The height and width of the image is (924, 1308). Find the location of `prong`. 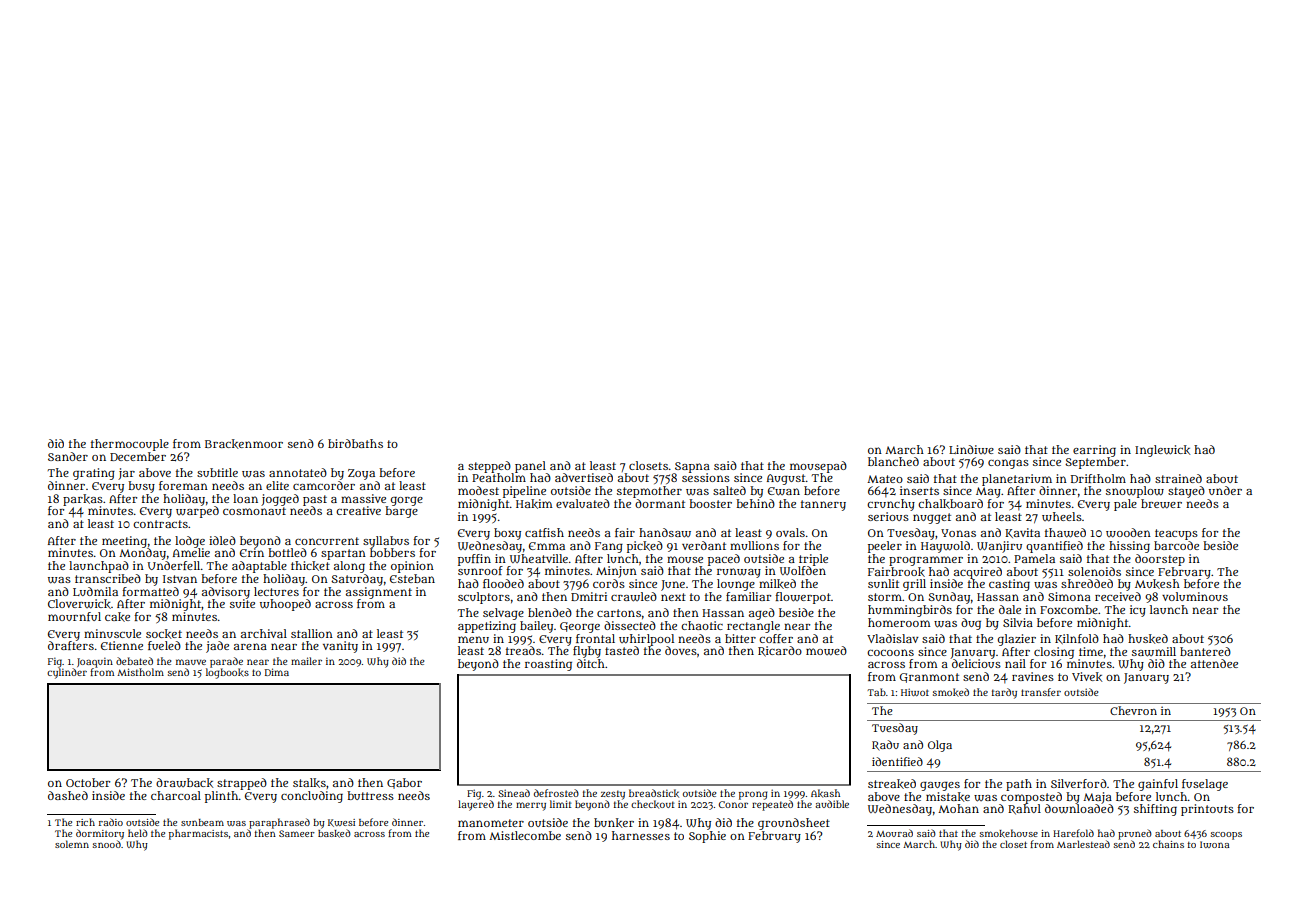

prong is located at coordinates (753, 795).
